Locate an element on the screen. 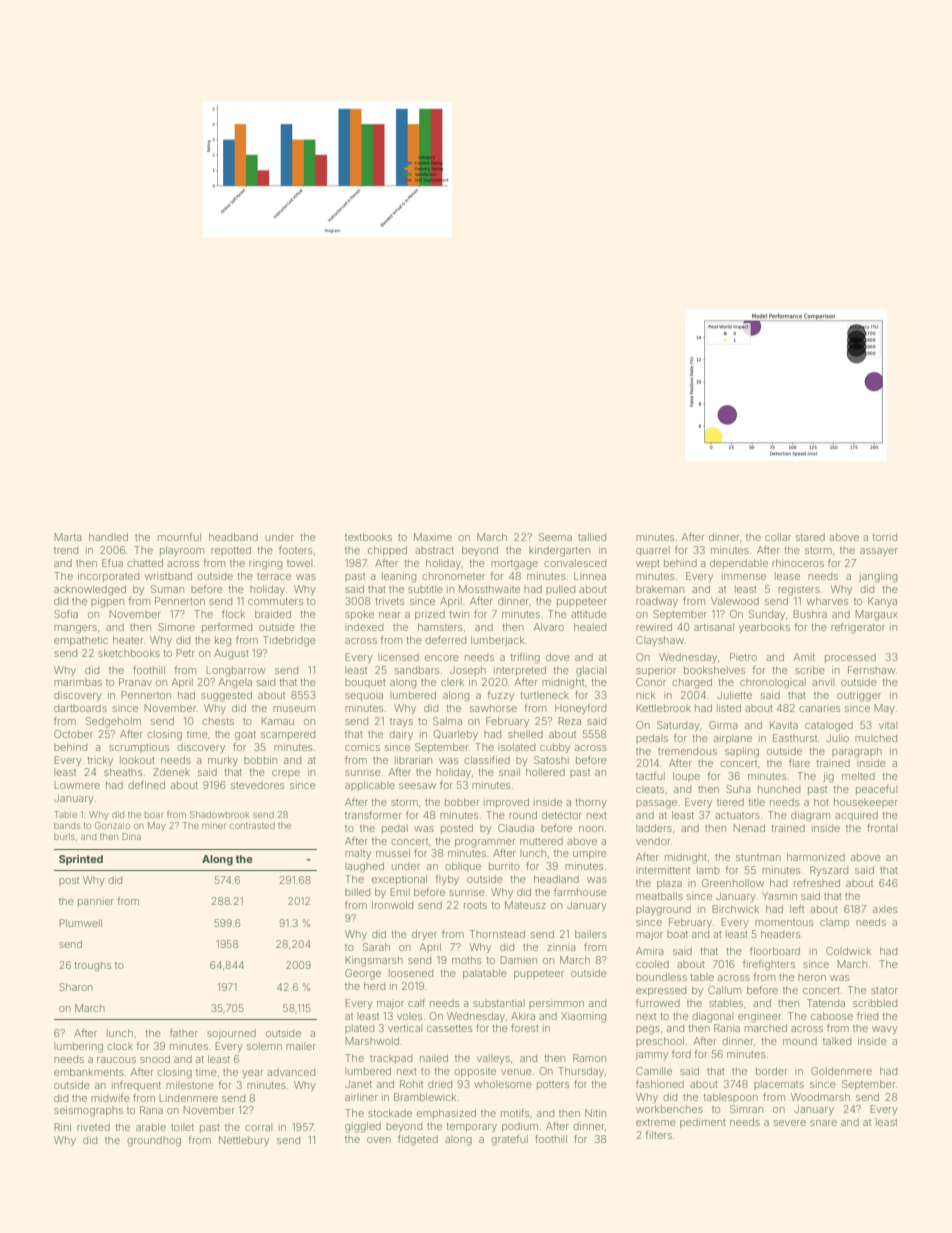  headband is located at coordinates (233, 537).
